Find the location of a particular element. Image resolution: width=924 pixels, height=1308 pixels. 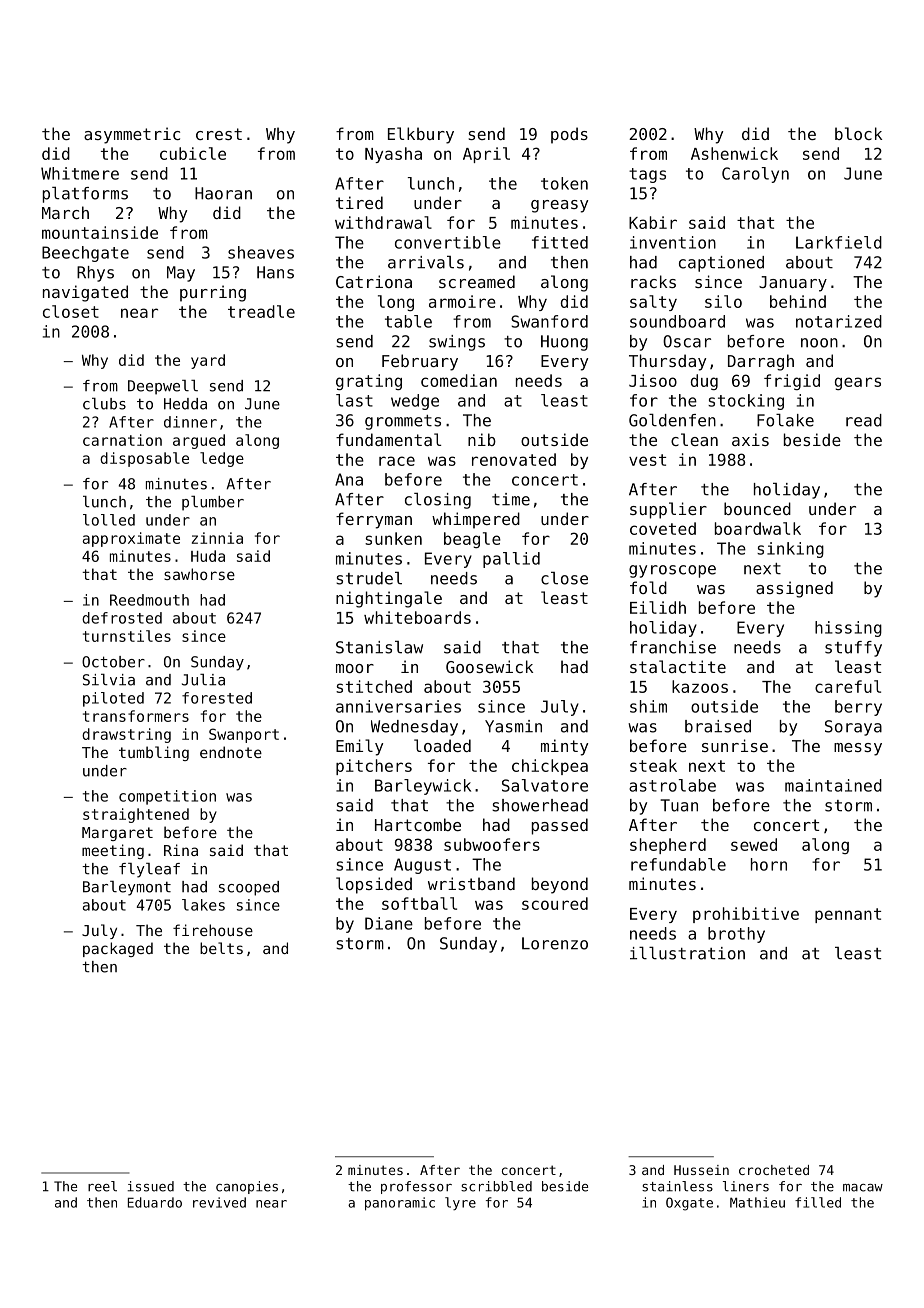

Hedda is located at coordinates (185, 404).
